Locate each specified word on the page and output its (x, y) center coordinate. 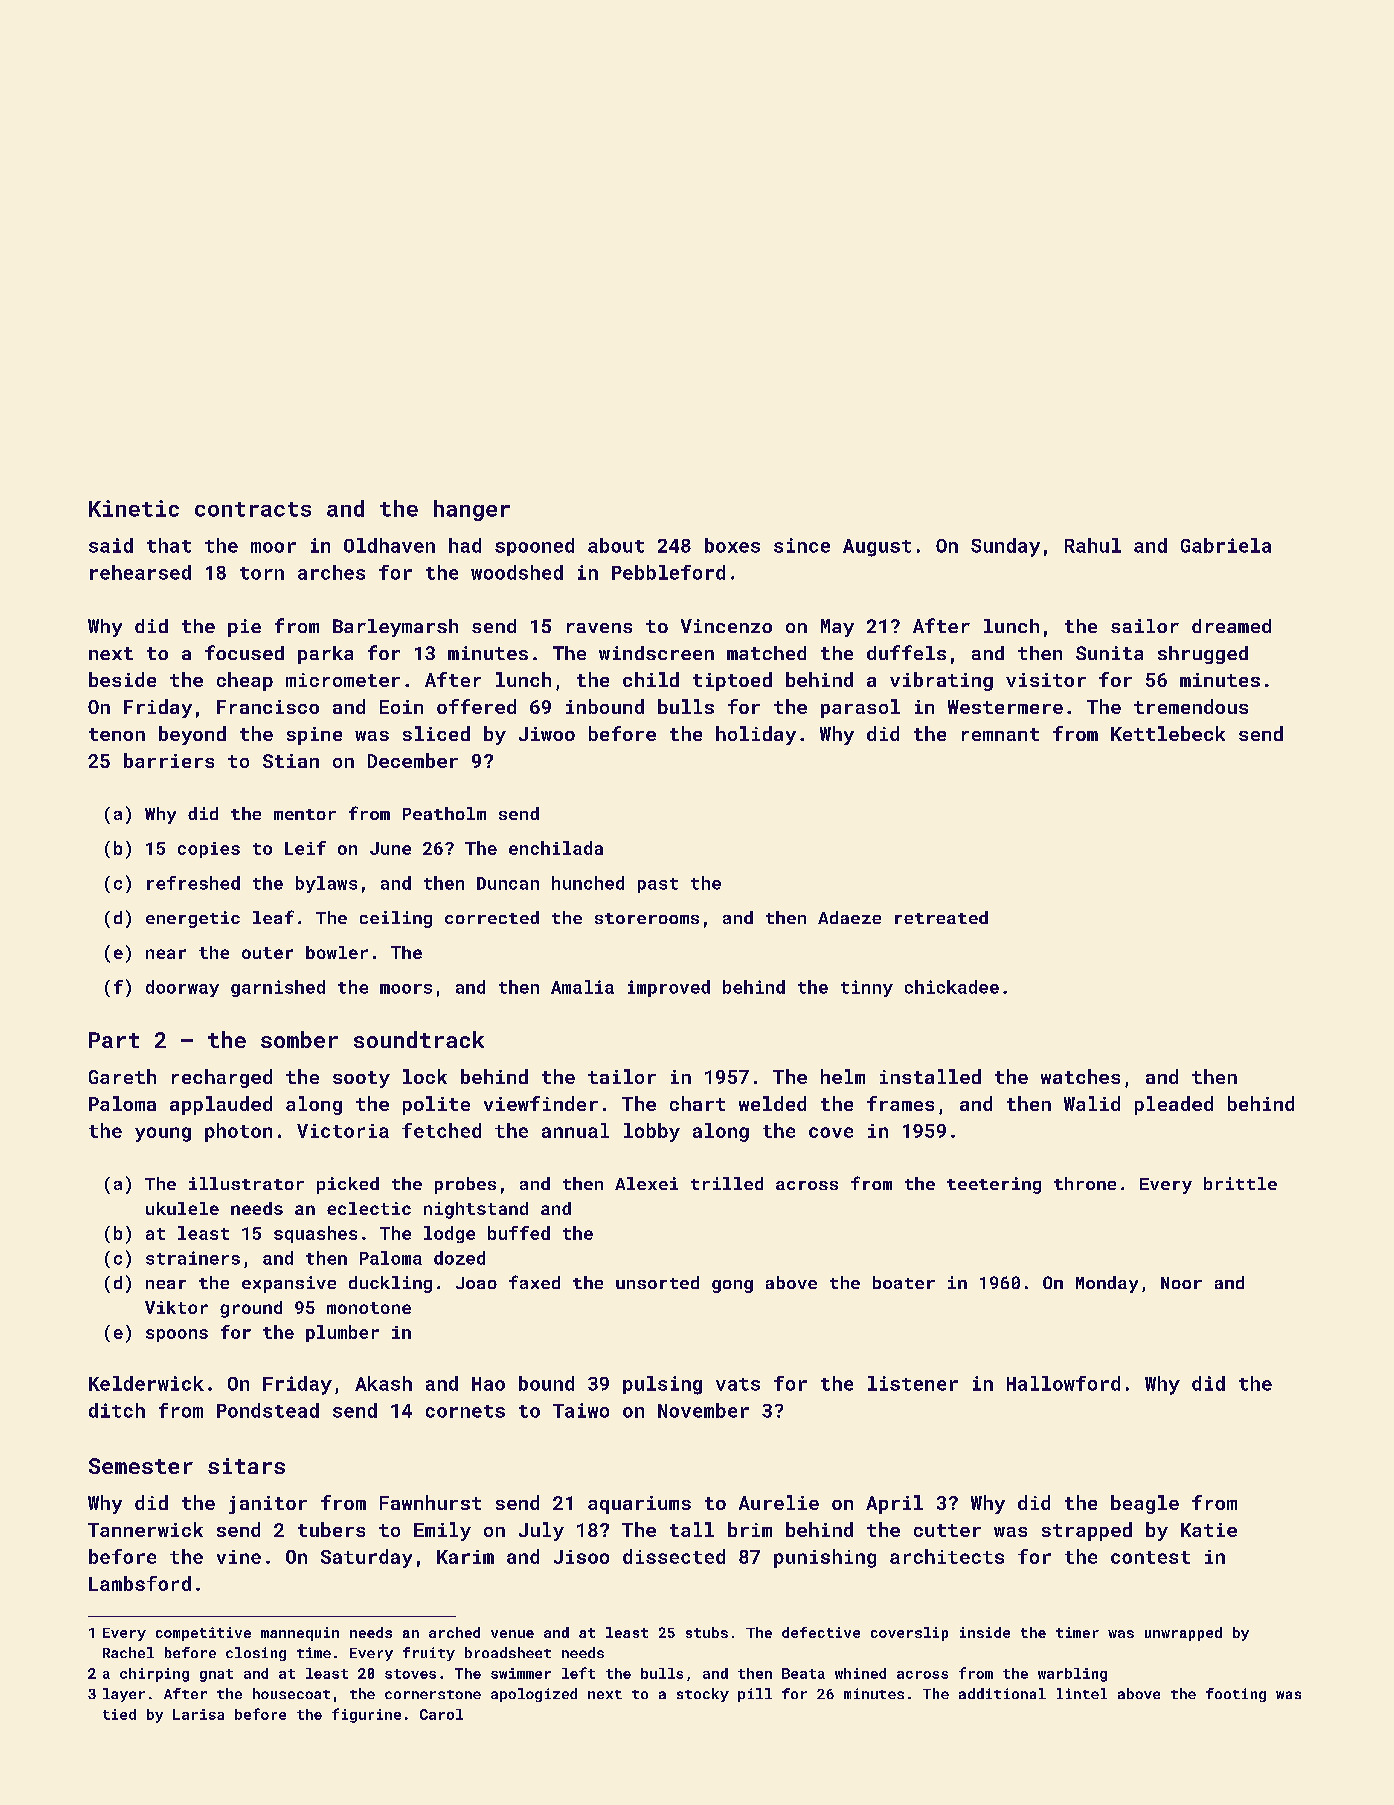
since (802, 545)
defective (821, 1632)
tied (119, 1714)
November (703, 1410)
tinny (867, 988)
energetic (193, 919)
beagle (1145, 1504)
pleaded (1174, 1105)
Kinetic (134, 508)
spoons (177, 1335)
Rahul (1093, 545)
